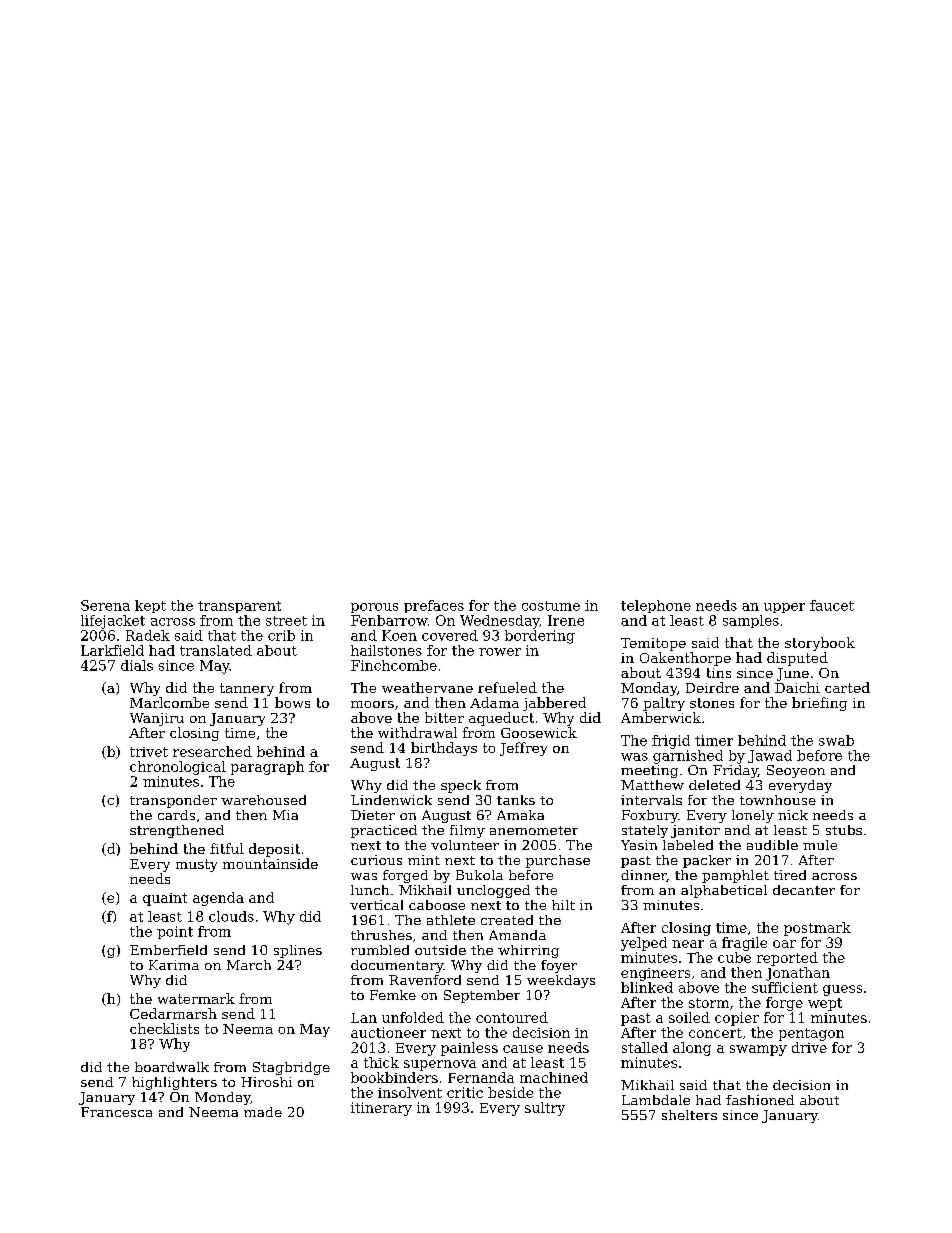  I want to click on Temitope, so click(653, 644).
